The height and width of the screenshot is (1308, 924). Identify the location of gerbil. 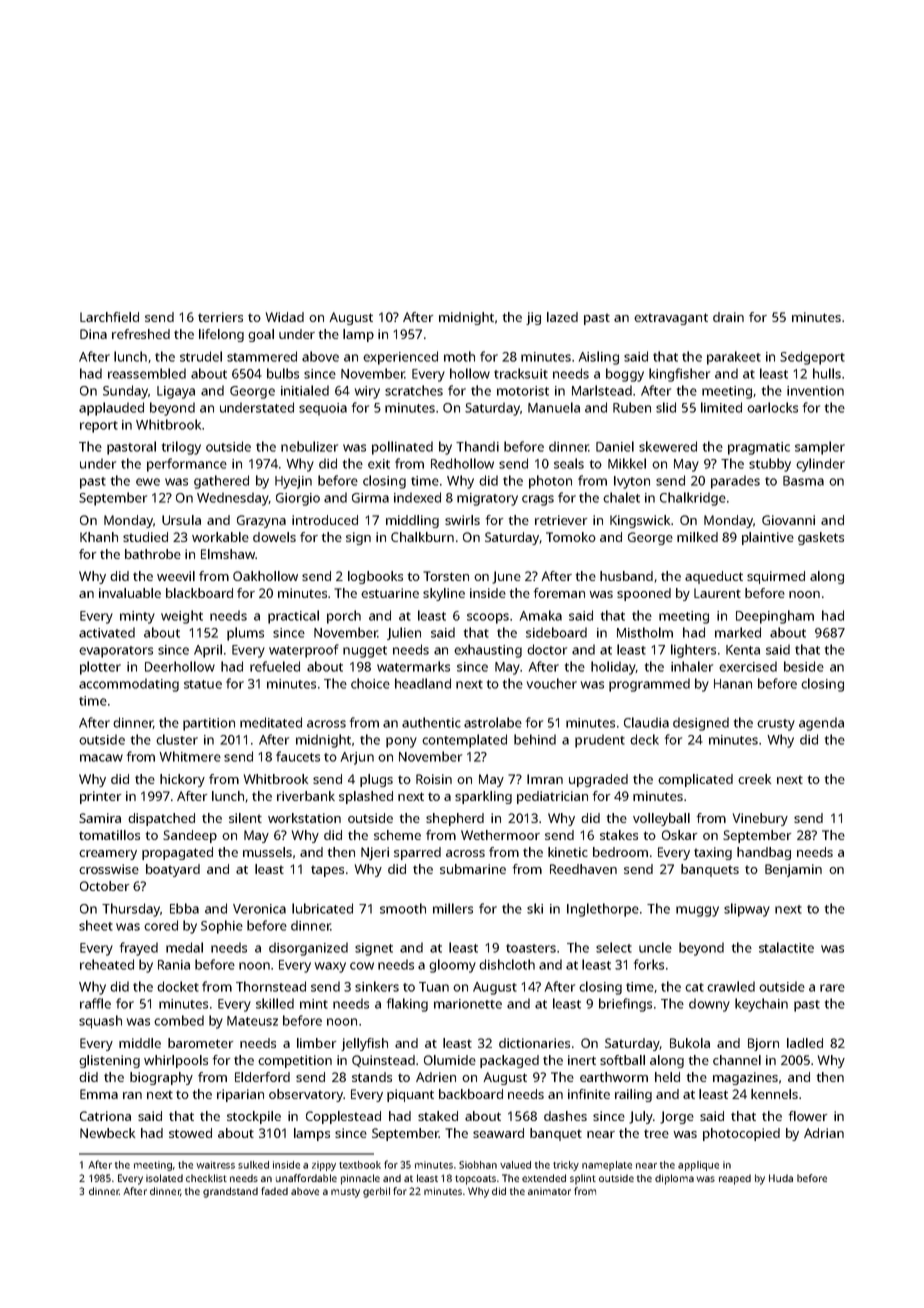
(376, 1192).
